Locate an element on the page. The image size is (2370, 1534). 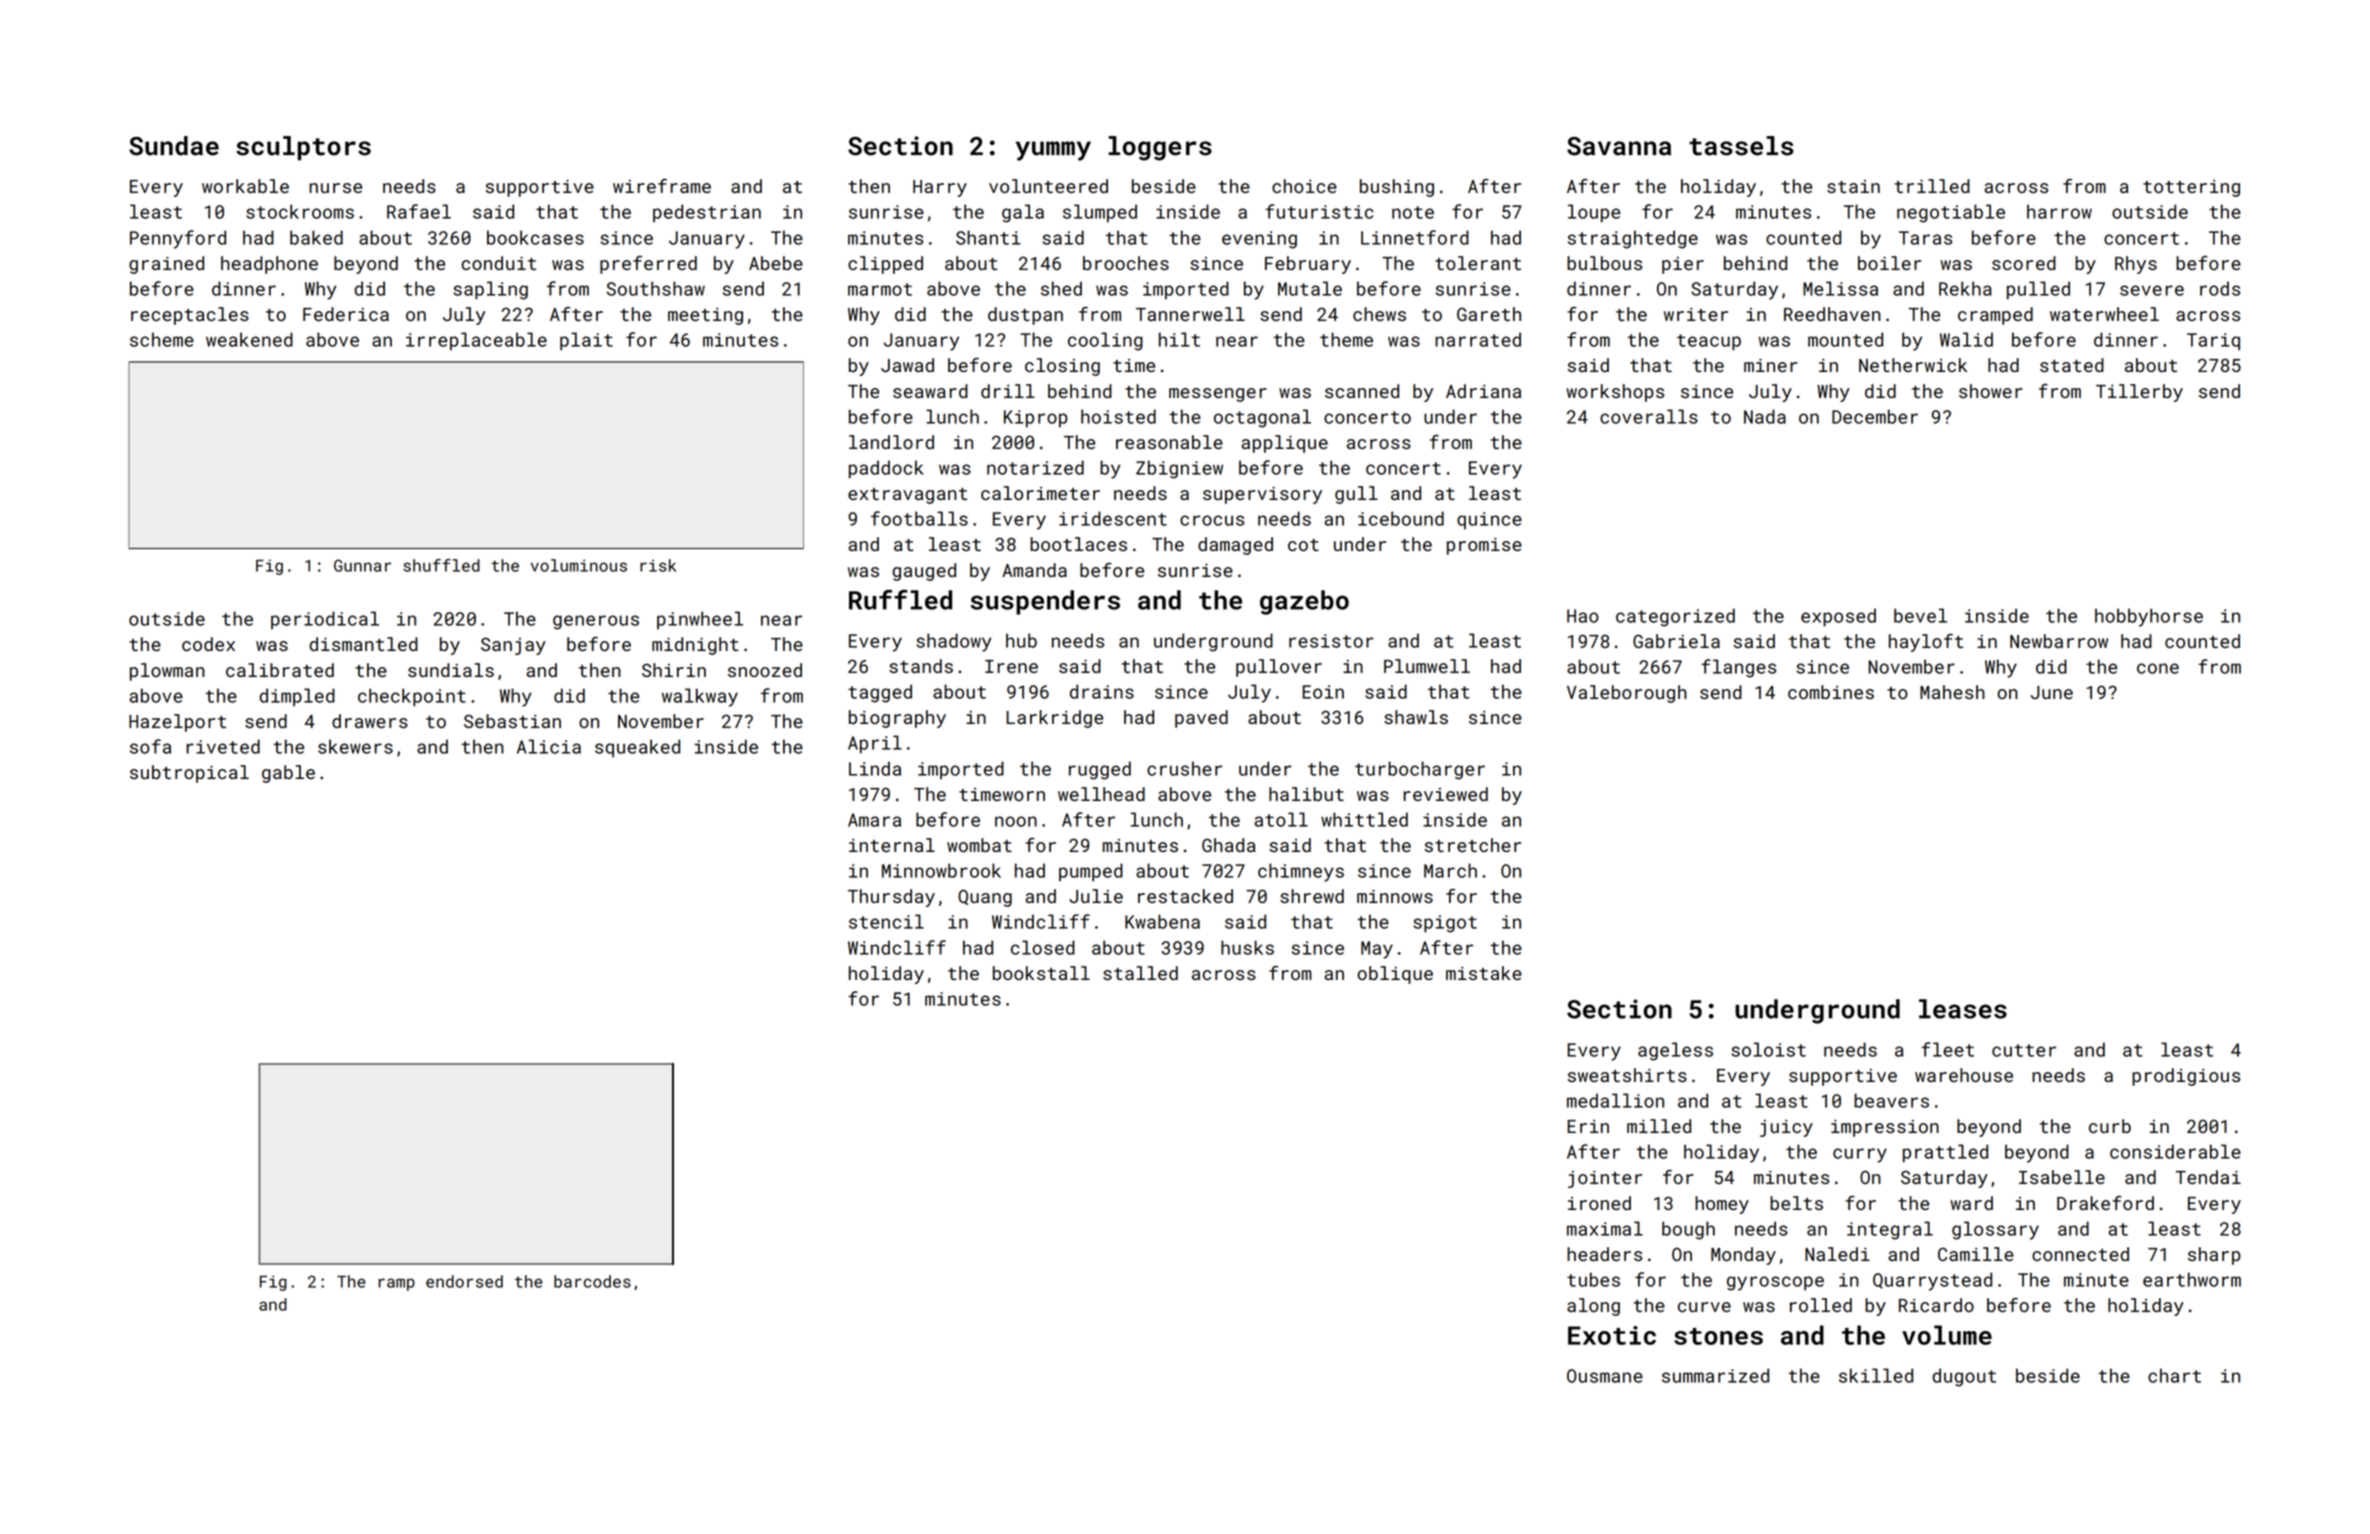
Ousmane is located at coordinates (1605, 1376).
